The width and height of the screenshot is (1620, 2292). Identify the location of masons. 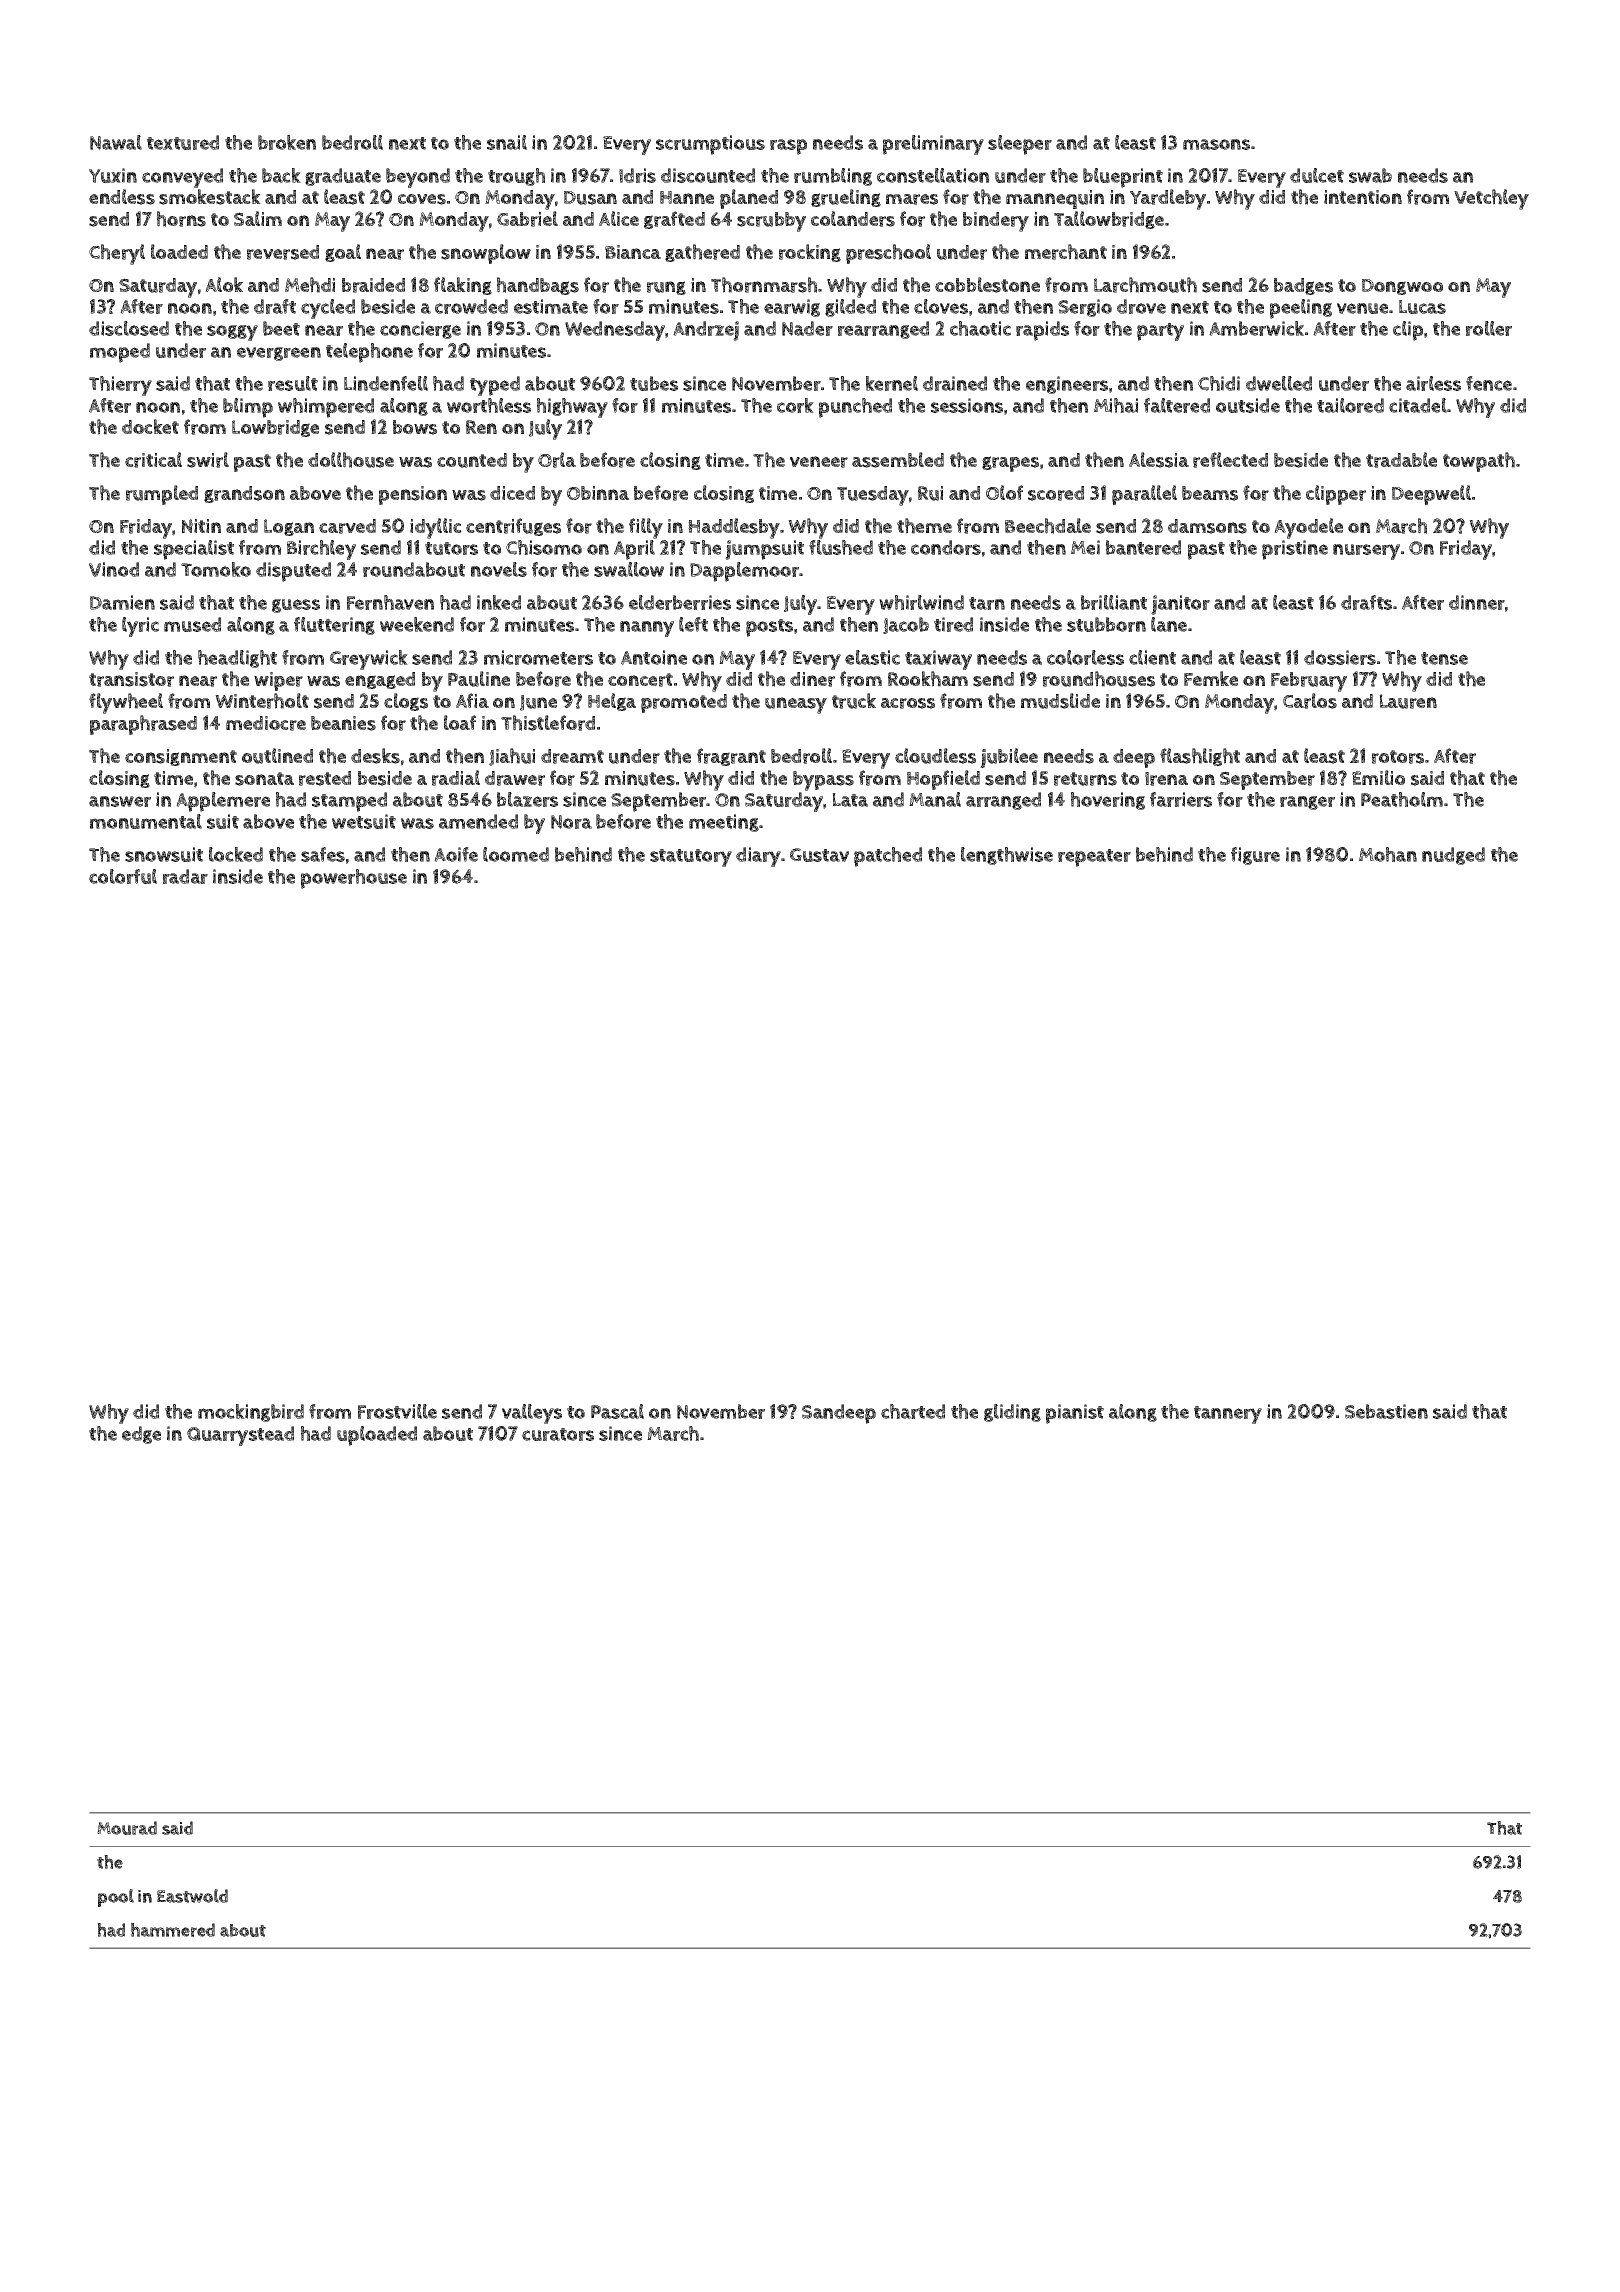
(1216, 144).
